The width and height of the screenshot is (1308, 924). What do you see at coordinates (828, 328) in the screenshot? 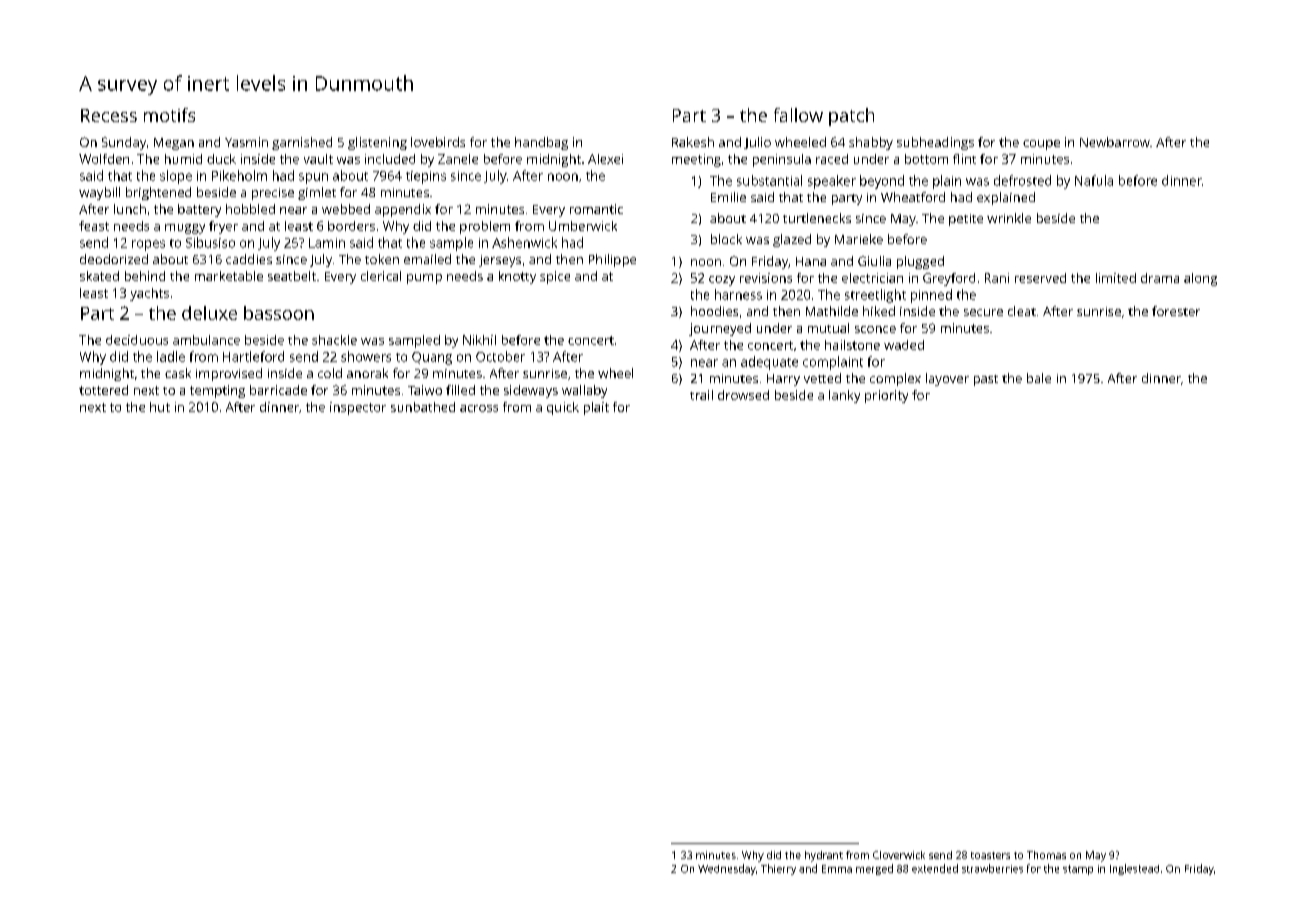
I see `mutual` at bounding box center [828, 328].
